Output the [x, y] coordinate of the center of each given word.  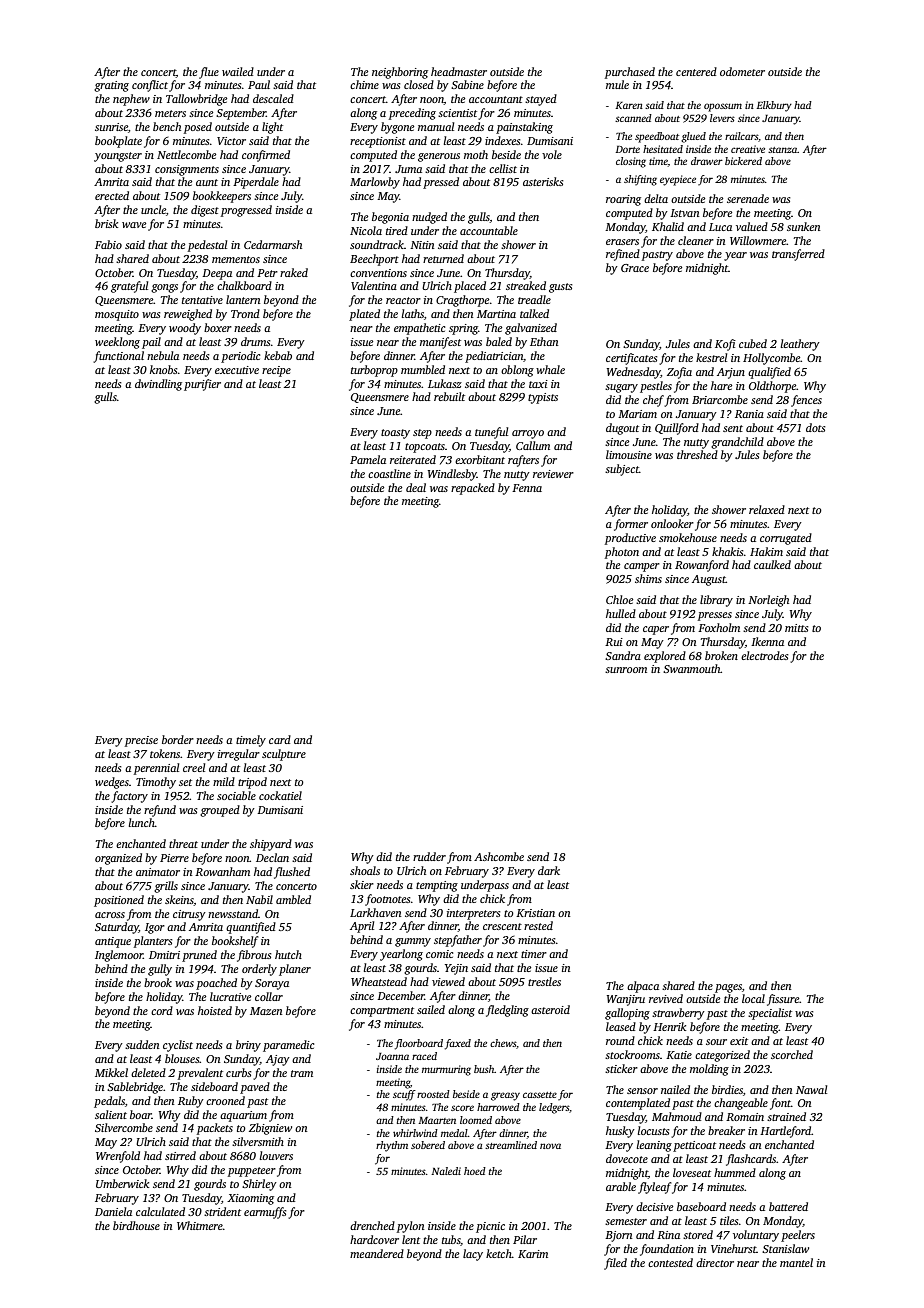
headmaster [459, 71]
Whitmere [200, 1225]
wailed [238, 71]
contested [670, 1262]
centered [696, 71]
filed [615, 1264]
